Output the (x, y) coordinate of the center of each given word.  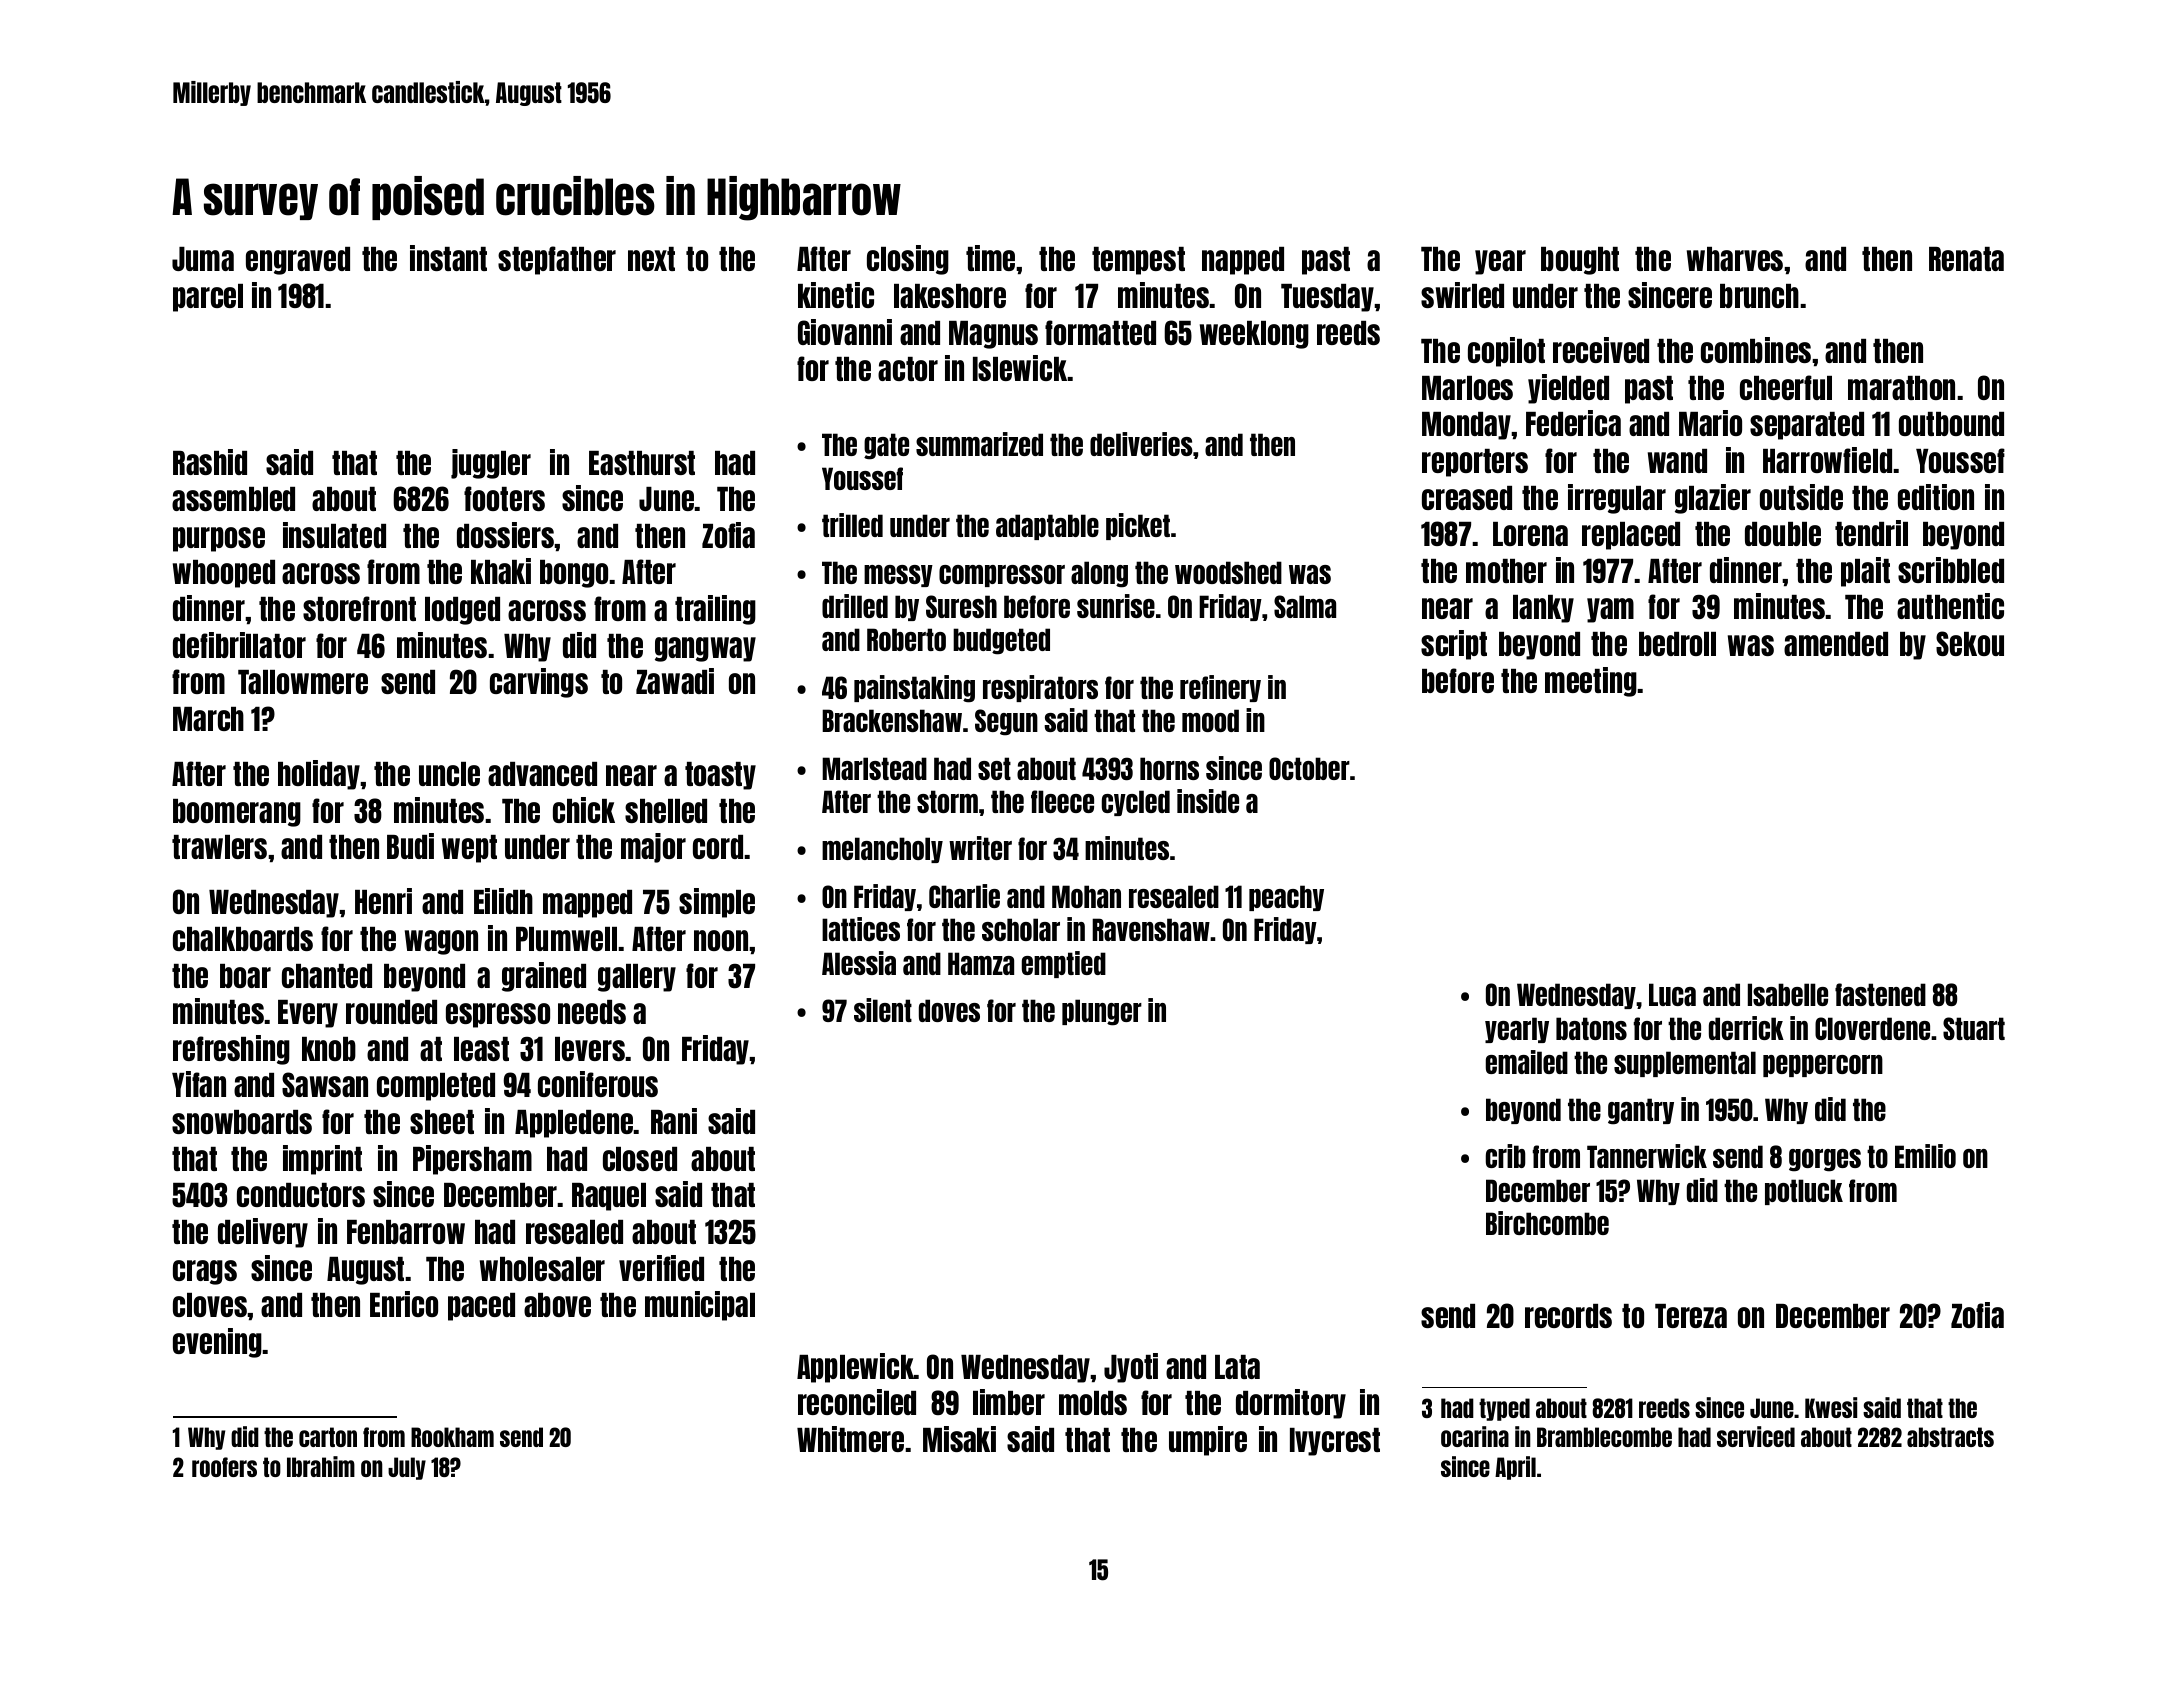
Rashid (210, 462)
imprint (322, 1160)
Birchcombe (1547, 1223)
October (1309, 768)
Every (308, 1014)
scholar (1021, 929)
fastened (1880, 994)
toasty (720, 776)
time (991, 258)
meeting (1591, 682)
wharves (1735, 259)
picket (1138, 526)
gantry (1641, 1111)
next (651, 259)
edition (1936, 497)
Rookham (452, 1437)
